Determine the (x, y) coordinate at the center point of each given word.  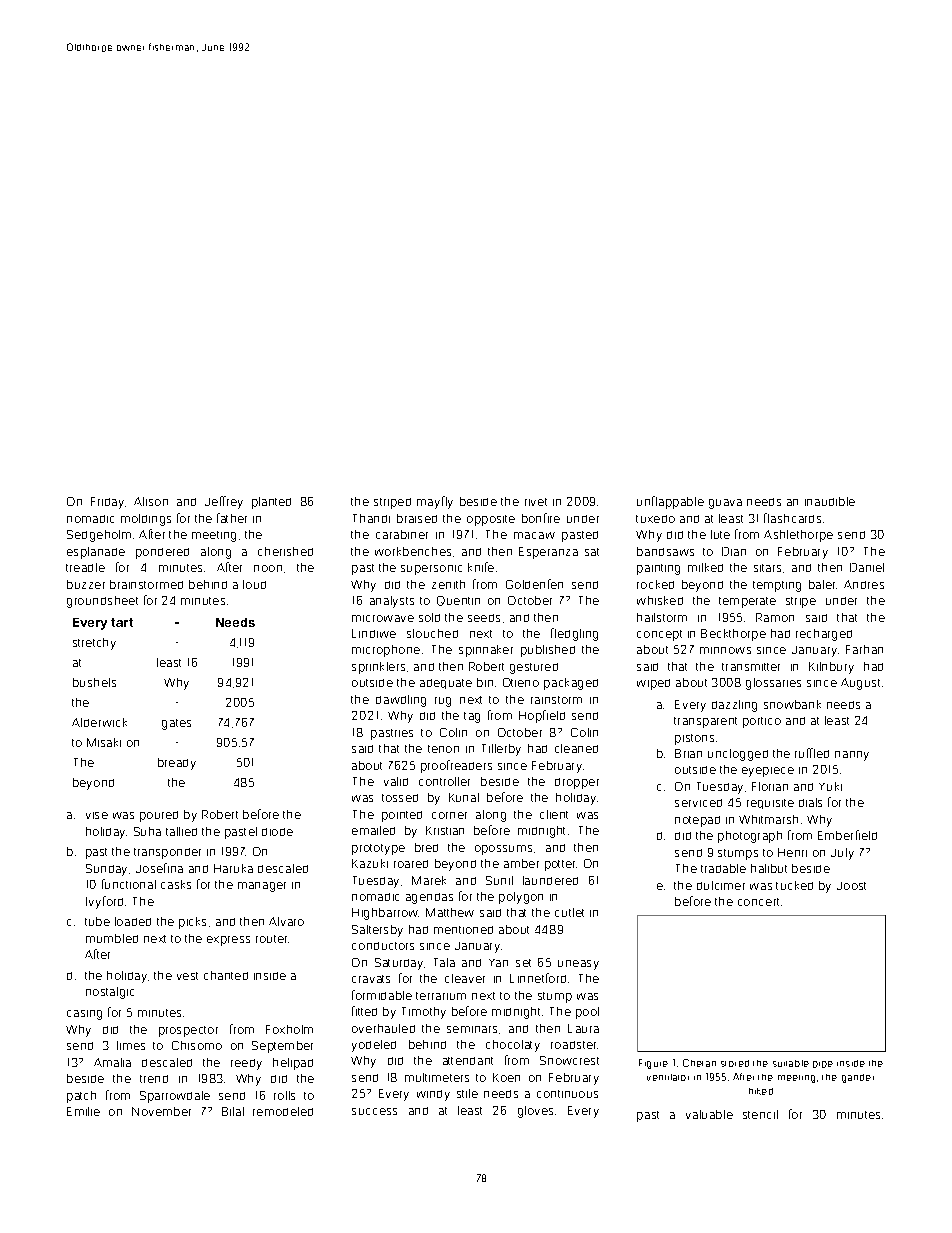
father (232, 518)
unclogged (738, 755)
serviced (698, 803)
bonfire (541, 518)
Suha (147, 831)
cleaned (576, 748)
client (554, 814)
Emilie (83, 1111)
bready (177, 764)
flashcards (792, 518)
